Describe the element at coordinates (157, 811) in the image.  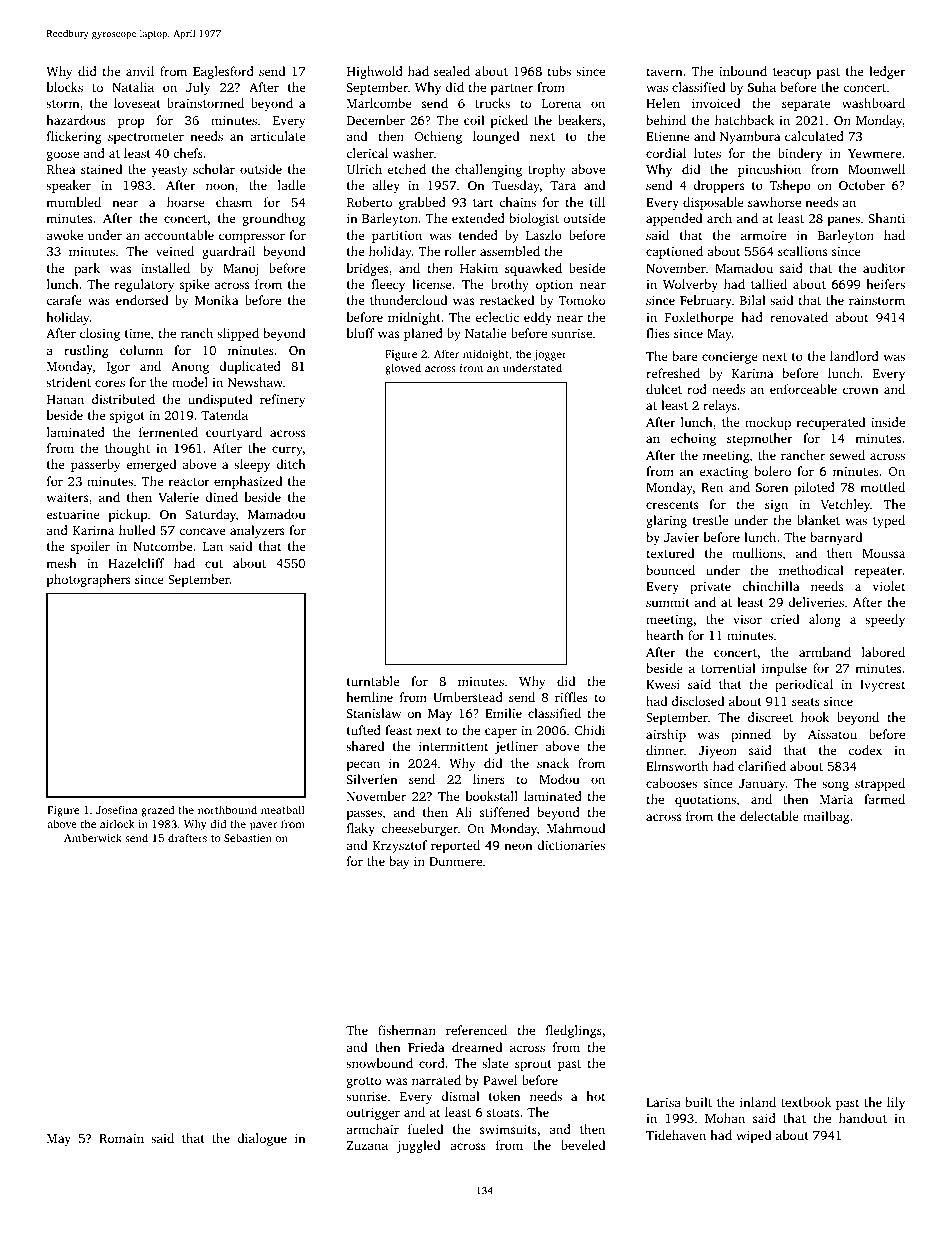
I see `grazed` at that location.
